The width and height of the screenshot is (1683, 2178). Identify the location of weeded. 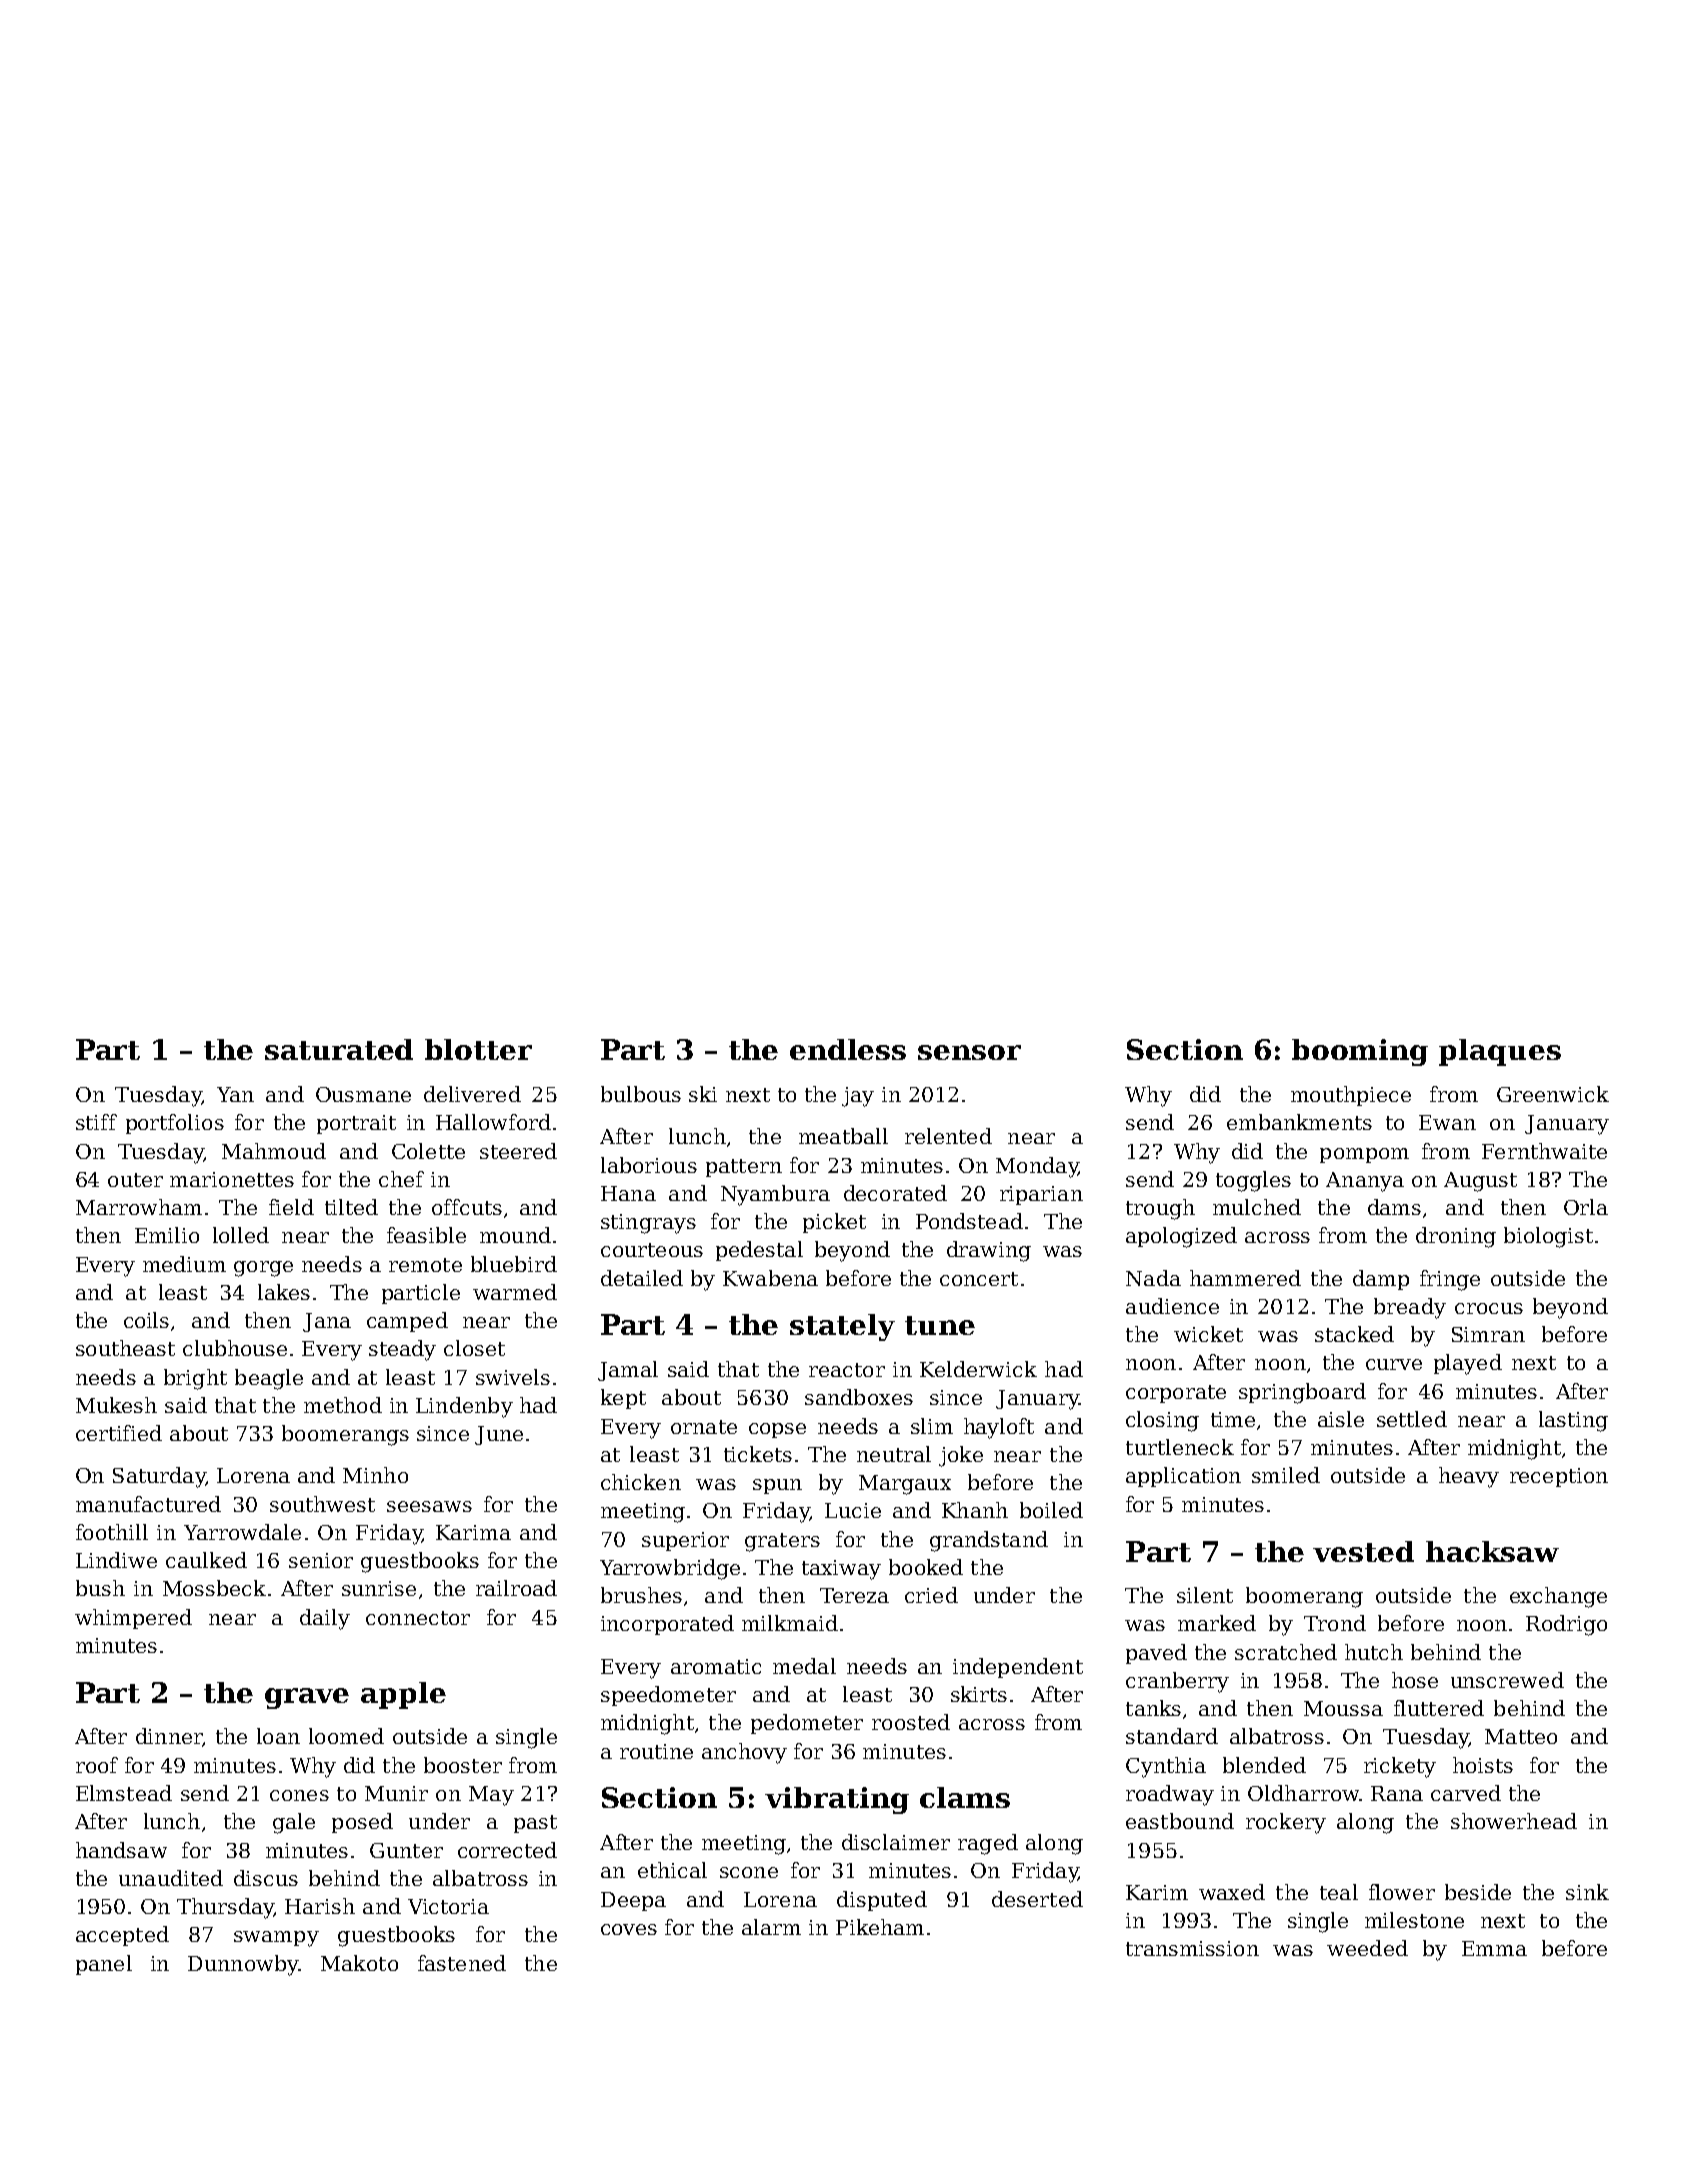
(1367, 1948).
